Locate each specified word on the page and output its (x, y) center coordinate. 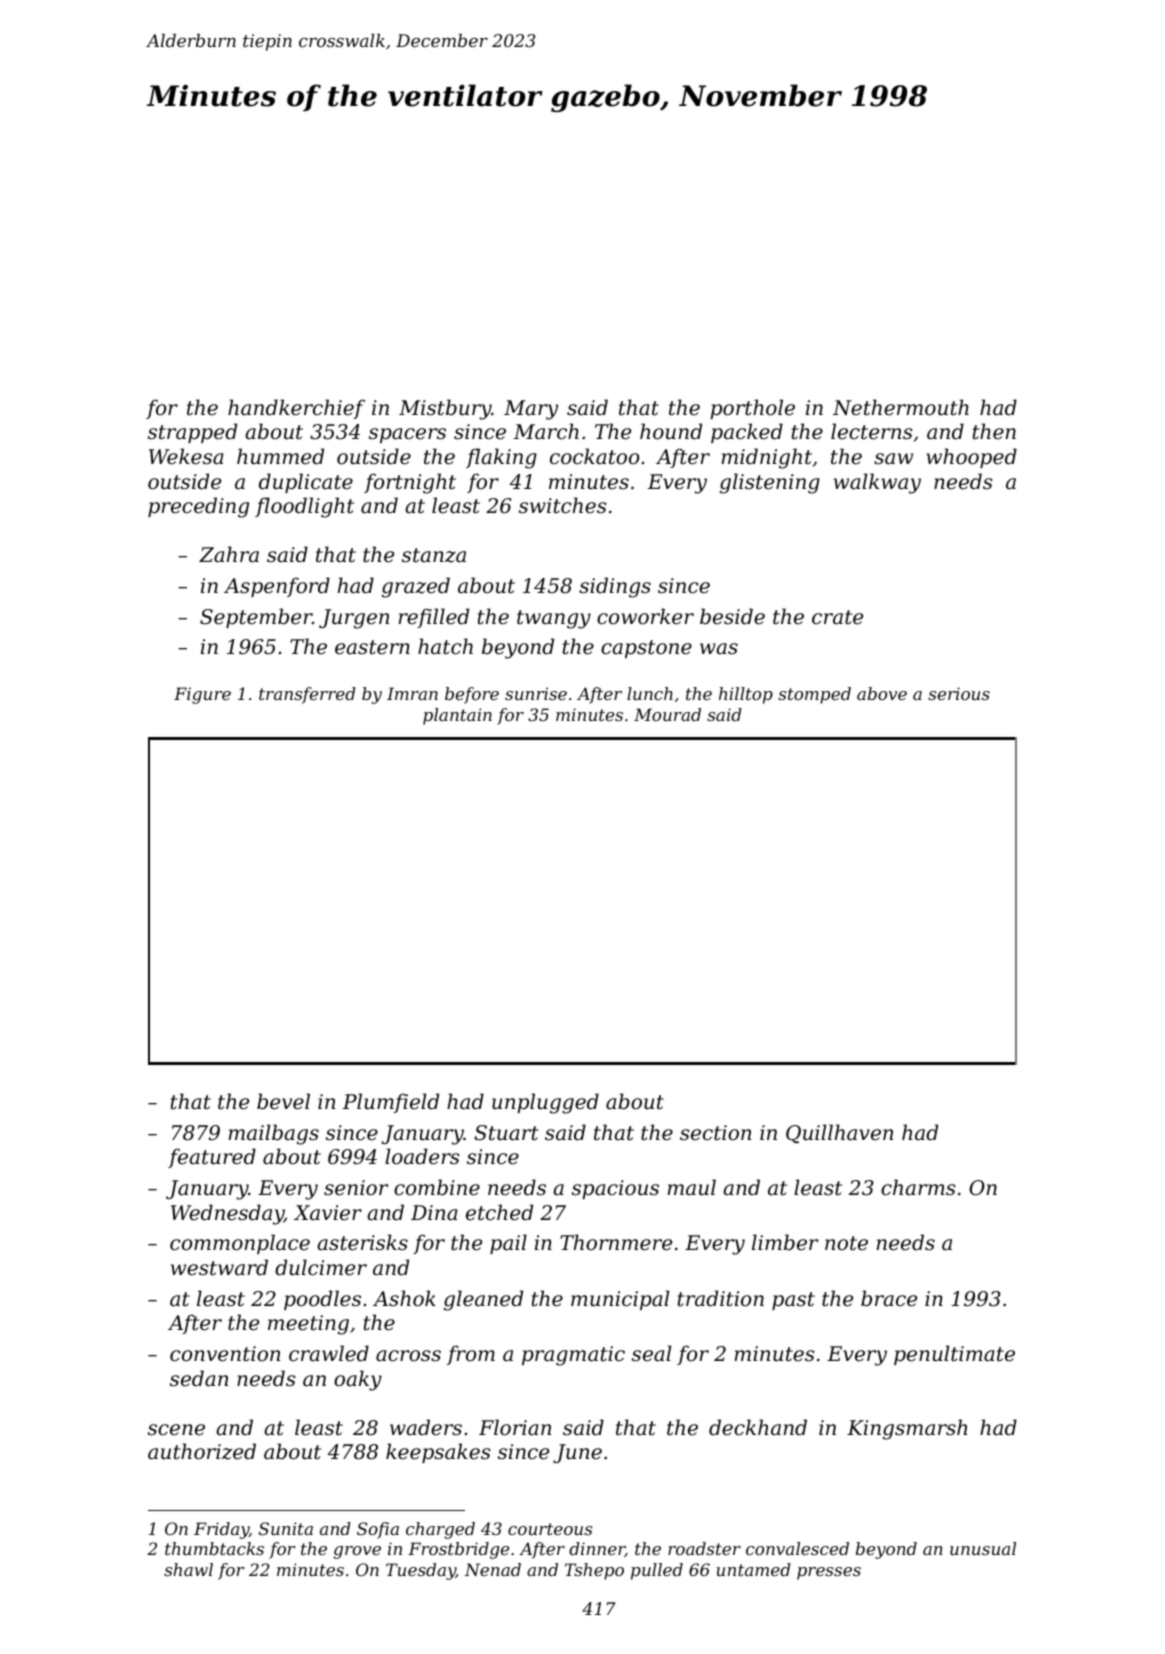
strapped (192, 433)
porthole (752, 409)
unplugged (545, 1103)
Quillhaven (839, 1133)
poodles (322, 1300)
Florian (515, 1427)
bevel (283, 1101)
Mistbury (445, 409)
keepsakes (438, 1453)
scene (176, 1430)
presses (829, 1573)
